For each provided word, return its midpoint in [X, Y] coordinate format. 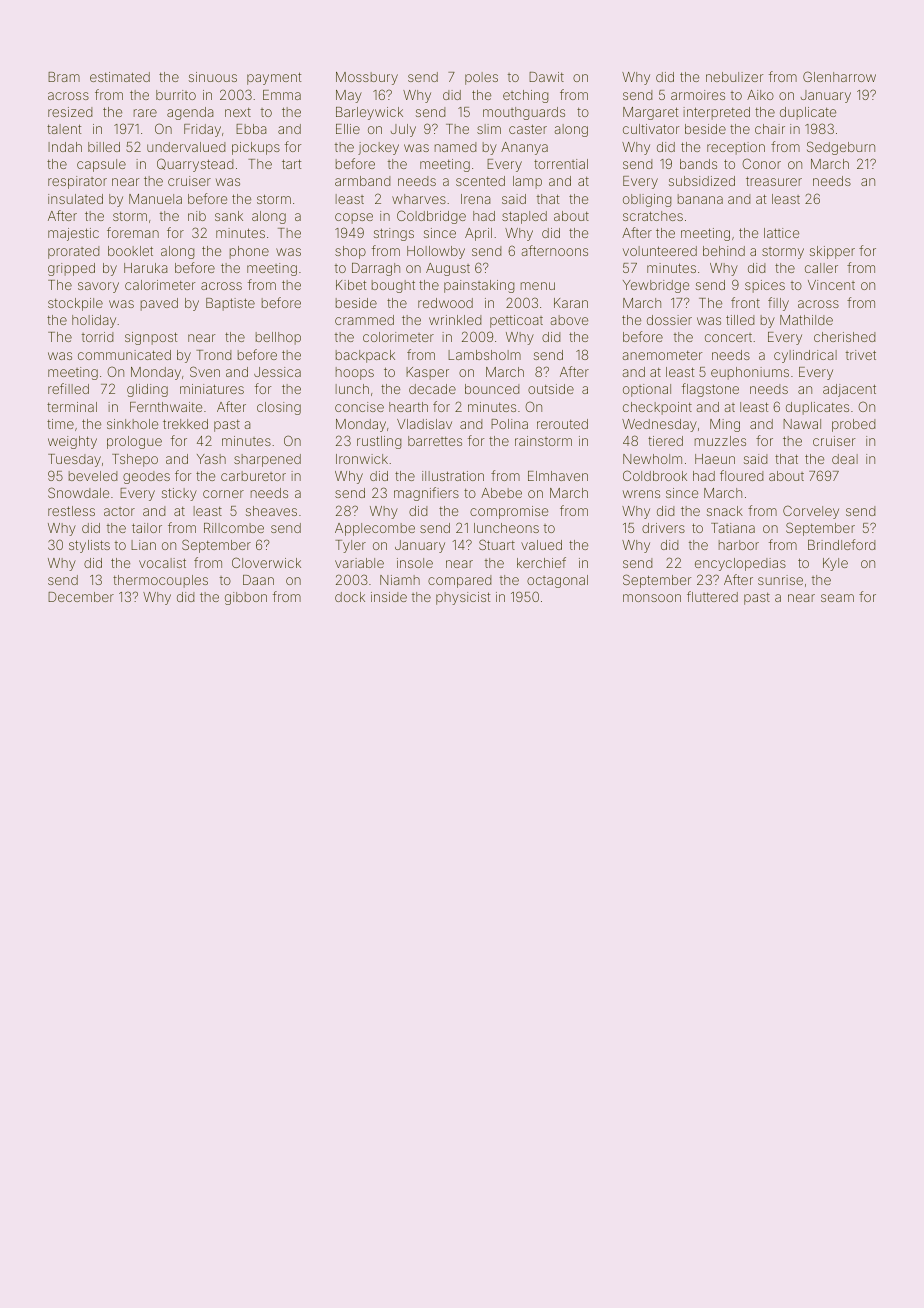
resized [70, 112]
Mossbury [367, 78]
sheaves [271, 511]
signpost [151, 338]
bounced [492, 389]
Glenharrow [839, 76]
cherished [845, 337]
